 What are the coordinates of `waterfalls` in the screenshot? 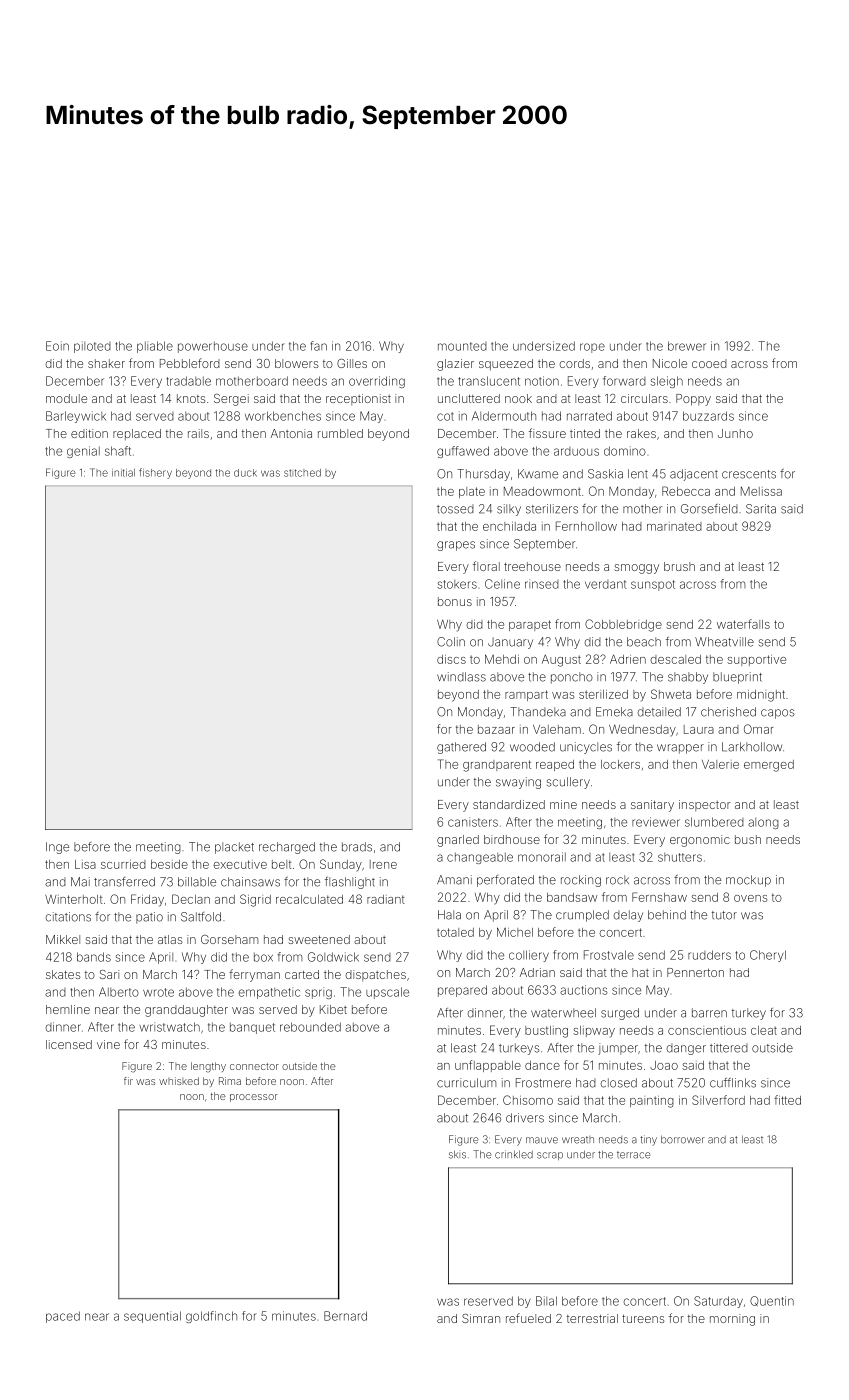 It's located at (743, 624).
